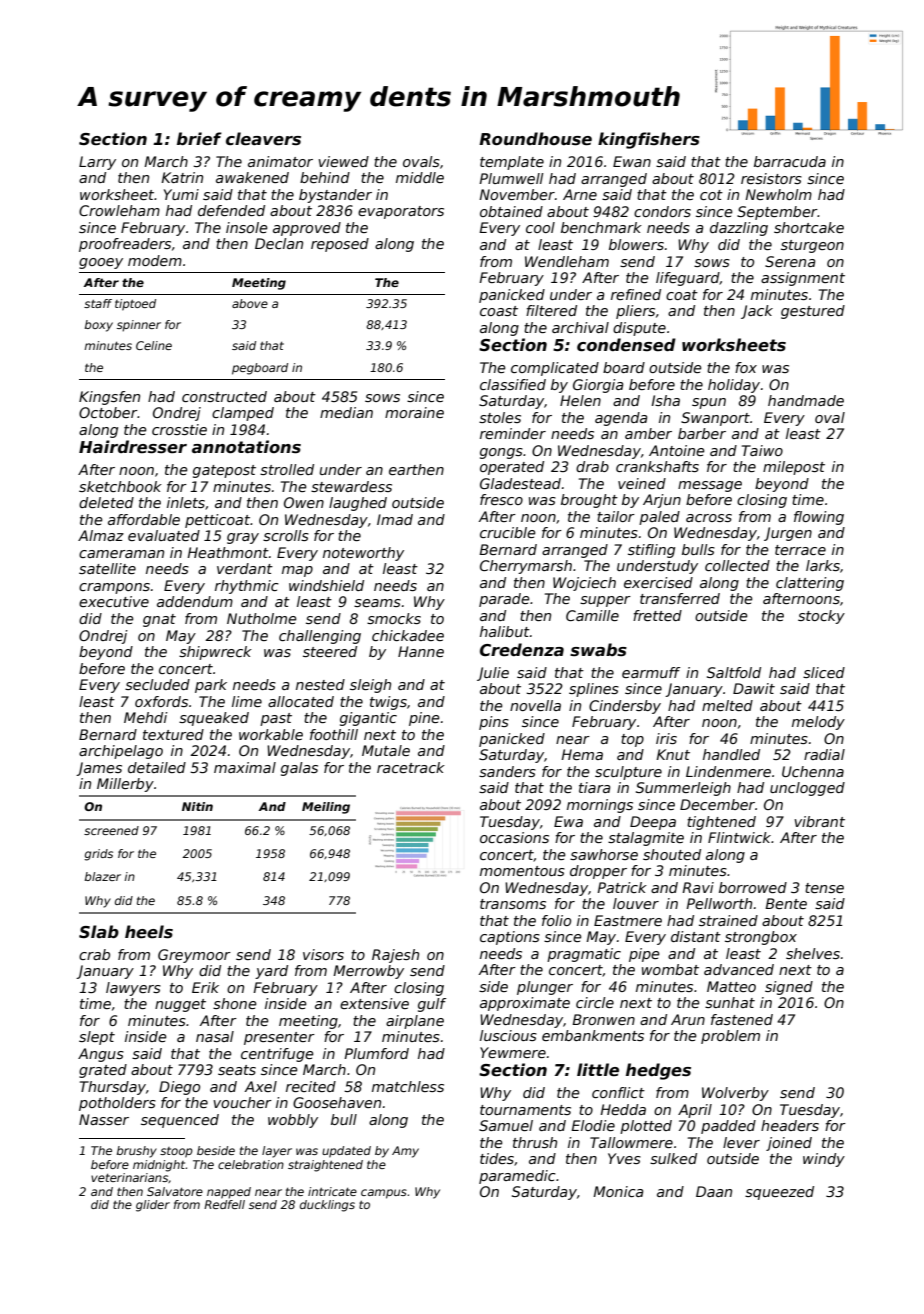  I want to click on Nitin, so click(197, 806).
